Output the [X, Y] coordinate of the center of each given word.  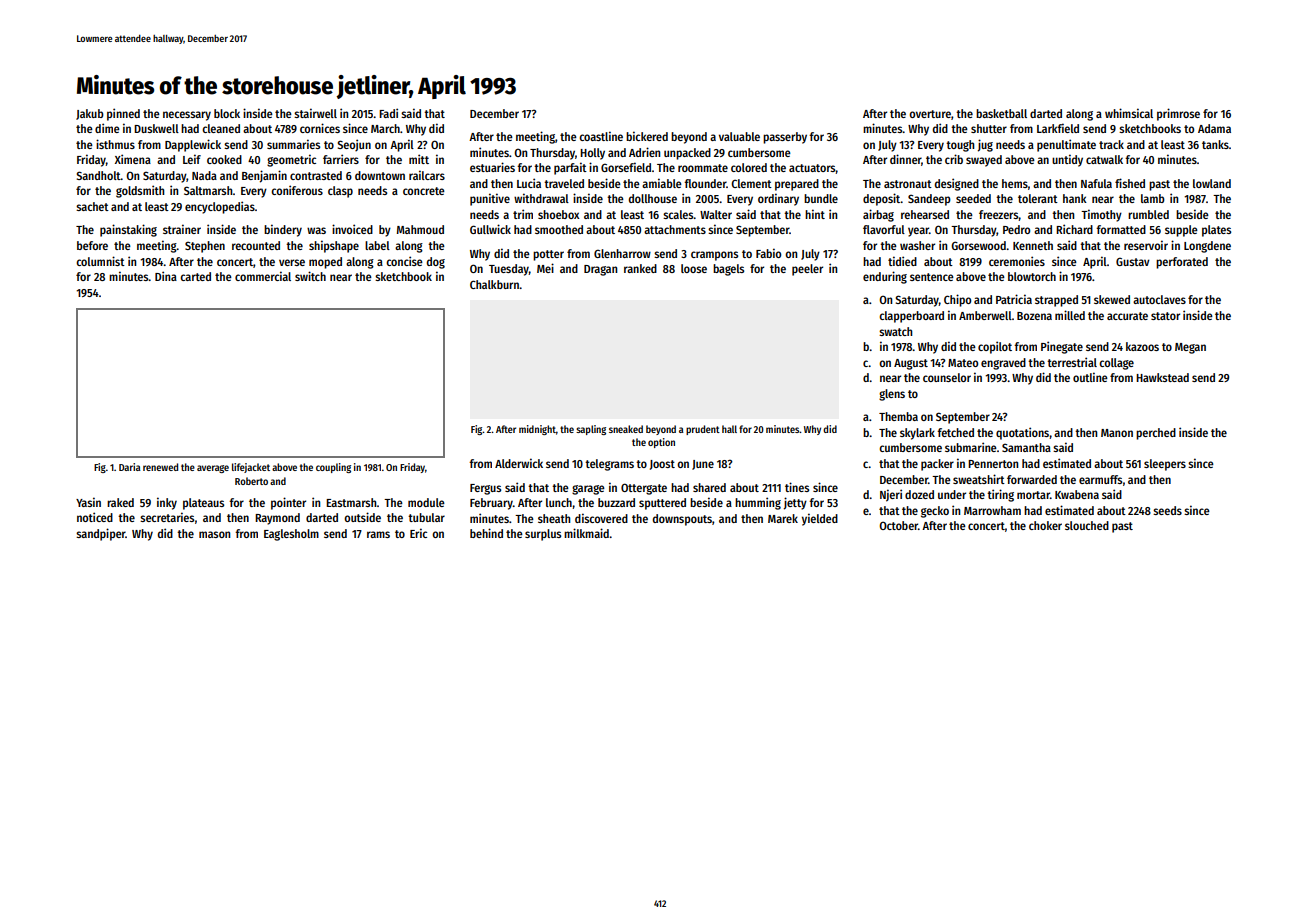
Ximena [133, 159]
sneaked [626, 429]
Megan [1190, 348]
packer [937, 465]
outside [362, 517]
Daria [130, 467]
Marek [783, 518]
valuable [739, 136]
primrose [1178, 114]
